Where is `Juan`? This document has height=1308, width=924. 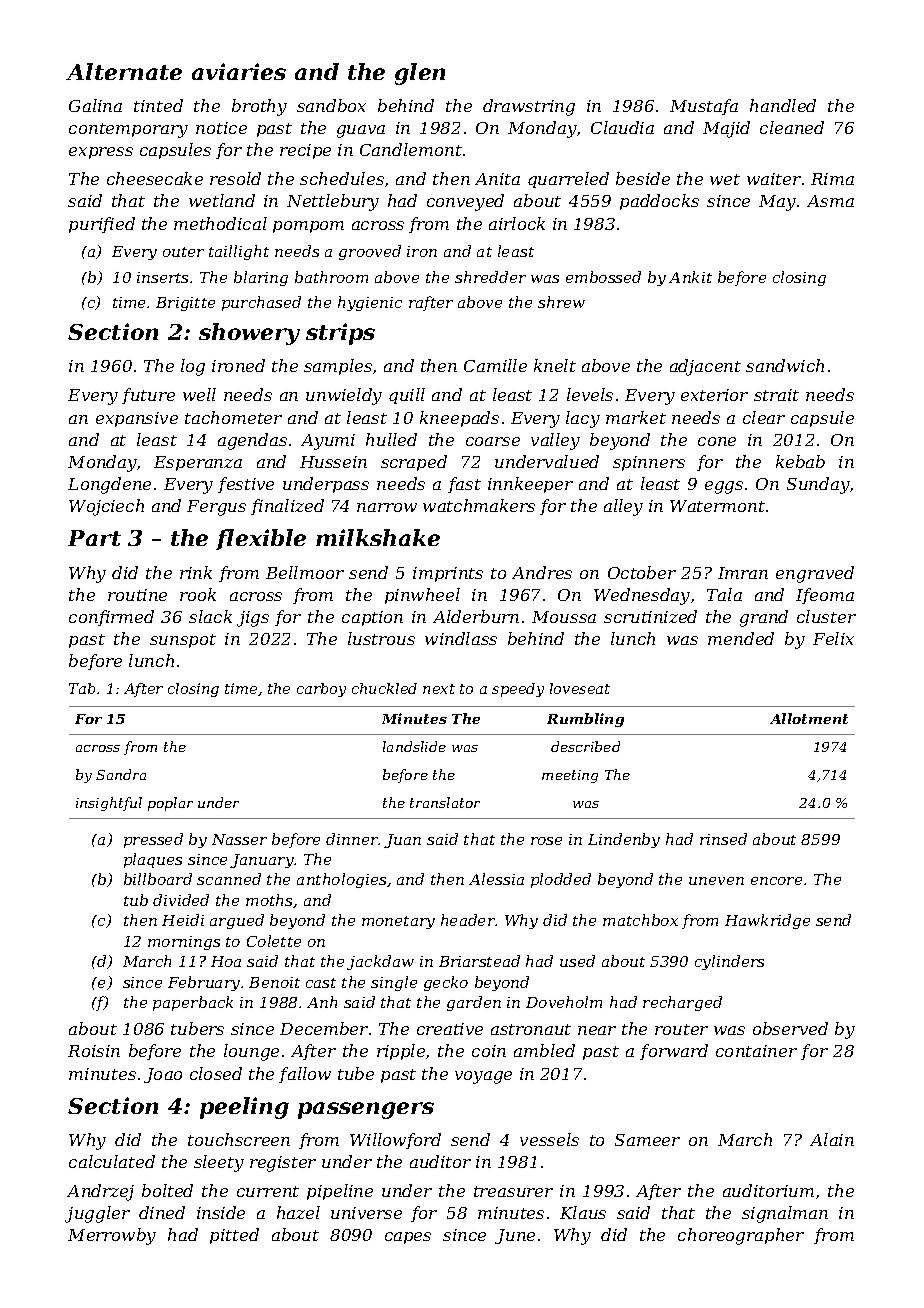
Juan is located at coordinates (402, 841).
